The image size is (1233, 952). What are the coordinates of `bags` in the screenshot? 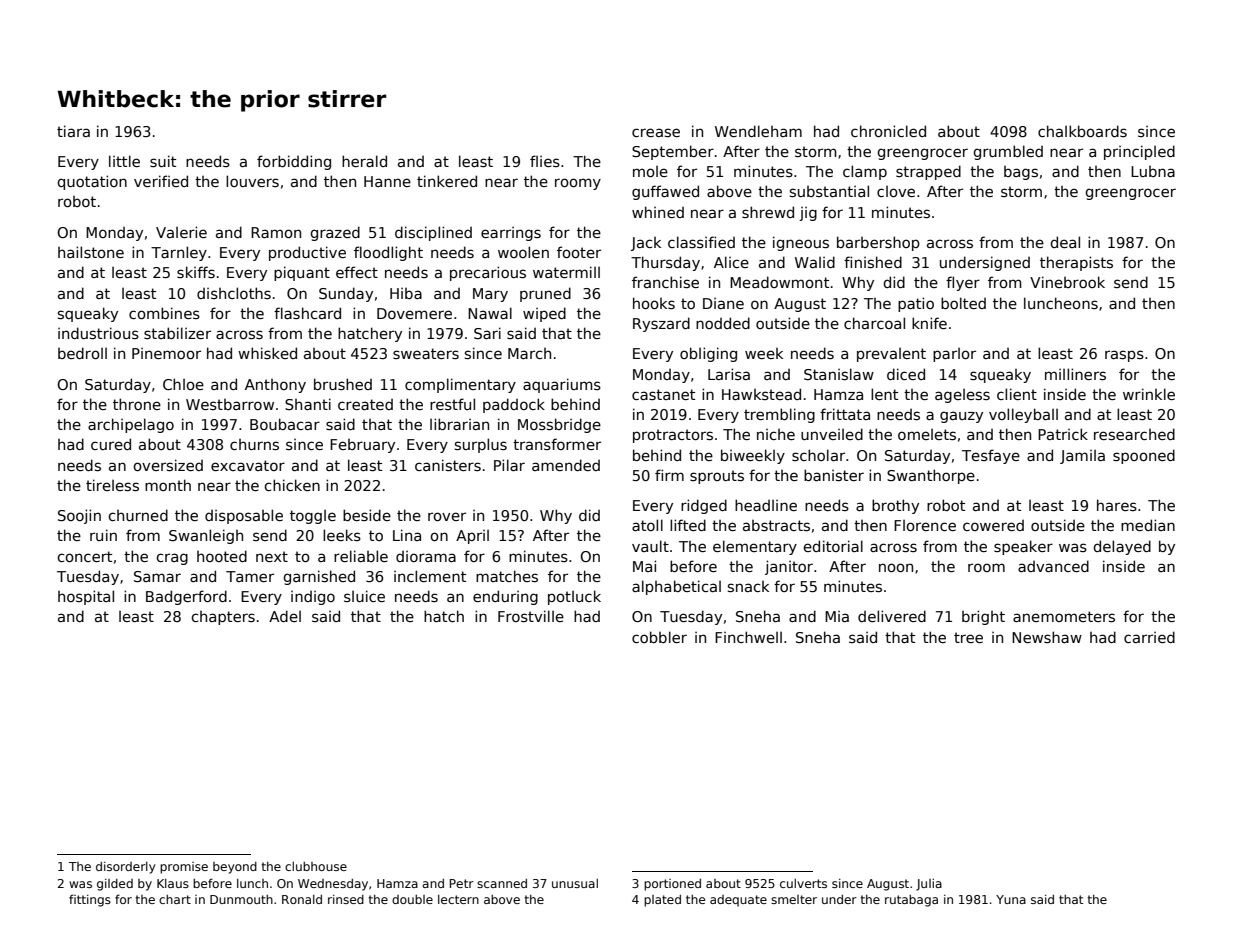 It's located at (1021, 173).
